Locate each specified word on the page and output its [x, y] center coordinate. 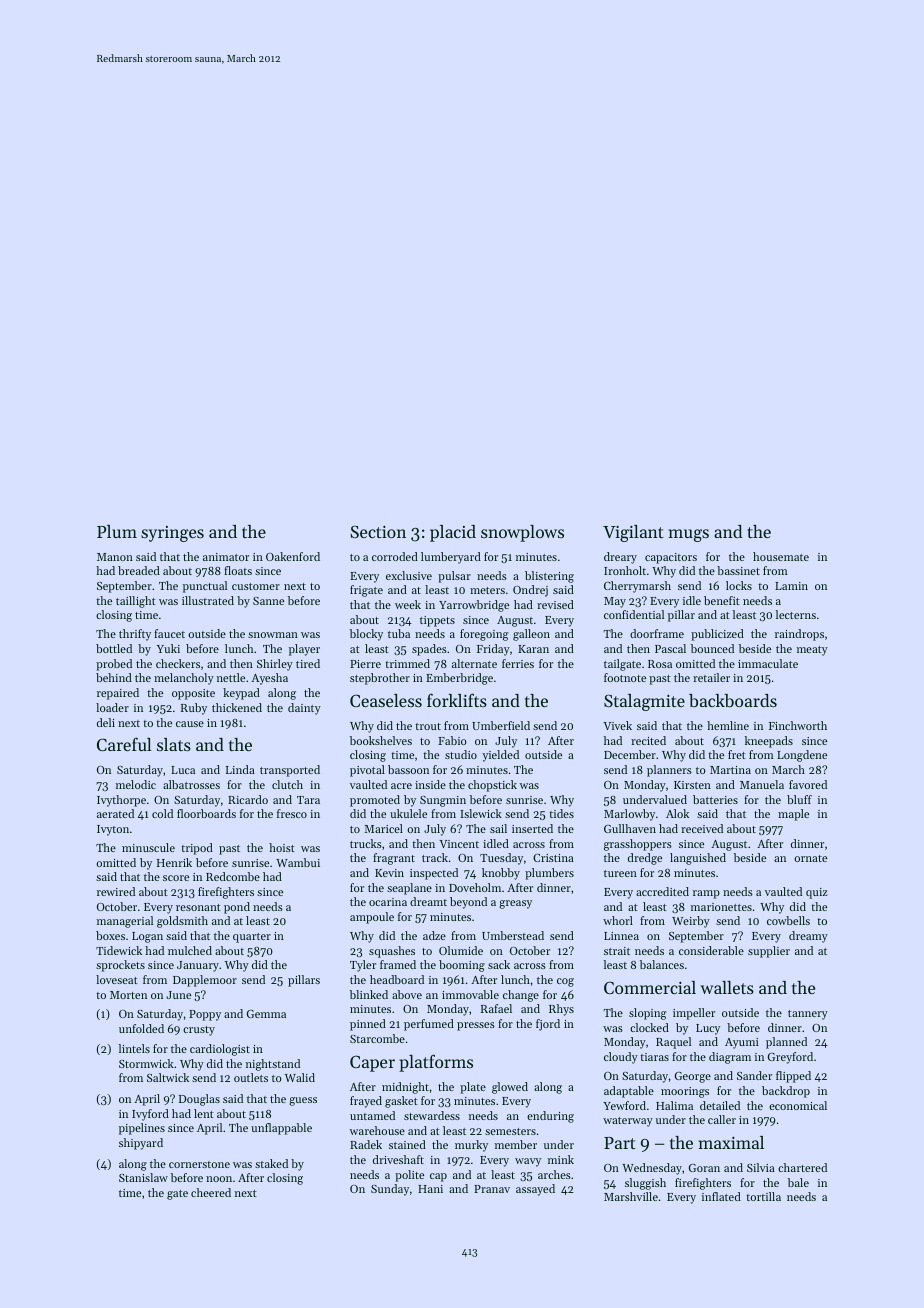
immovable [470, 994]
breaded [139, 570]
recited [648, 740]
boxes [110, 935]
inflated [721, 1196]
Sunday [390, 1190]
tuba [399, 633]
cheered [211, 1192]
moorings [685, 1092]
